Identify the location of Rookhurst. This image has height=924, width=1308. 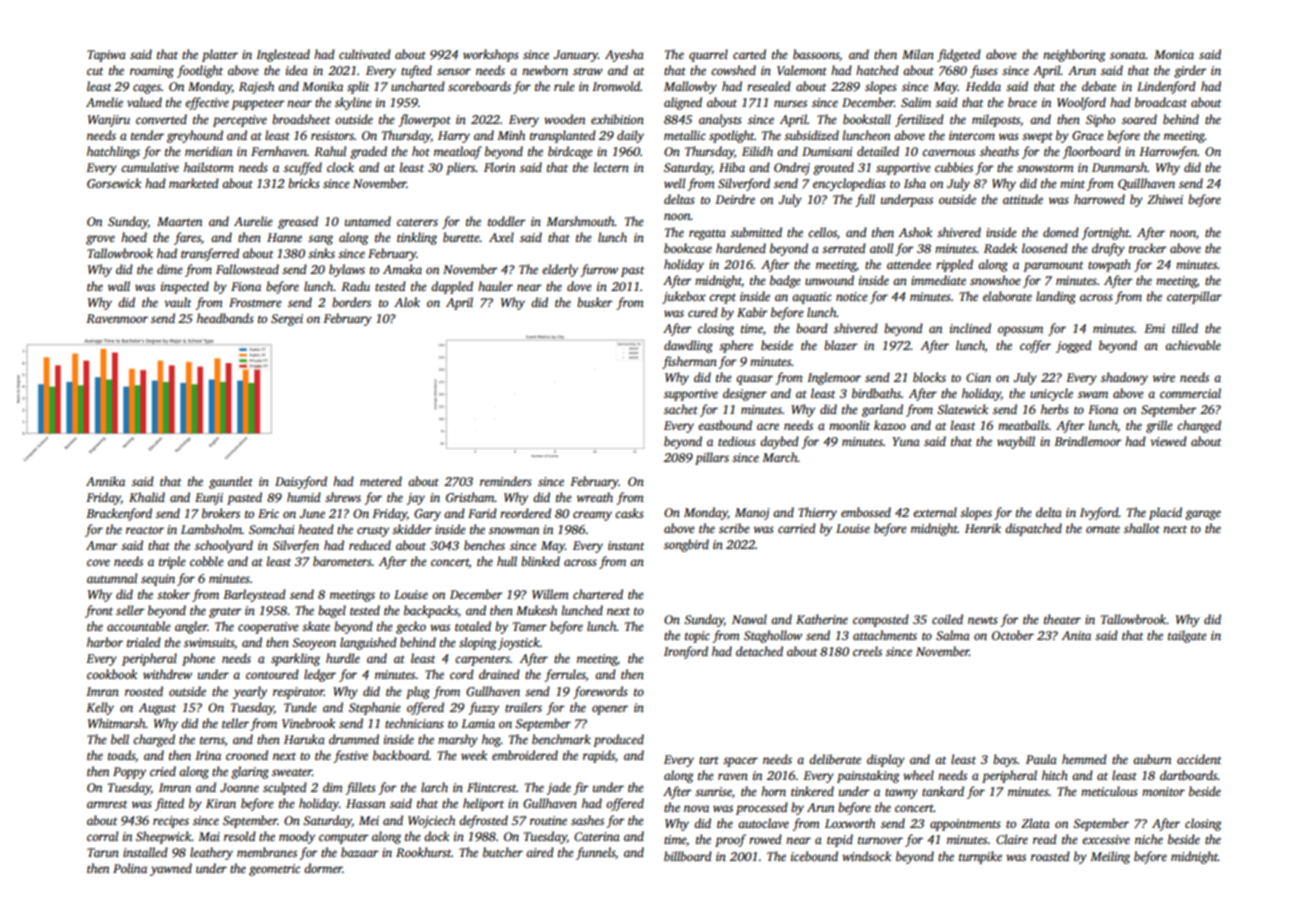
(424, 852).
